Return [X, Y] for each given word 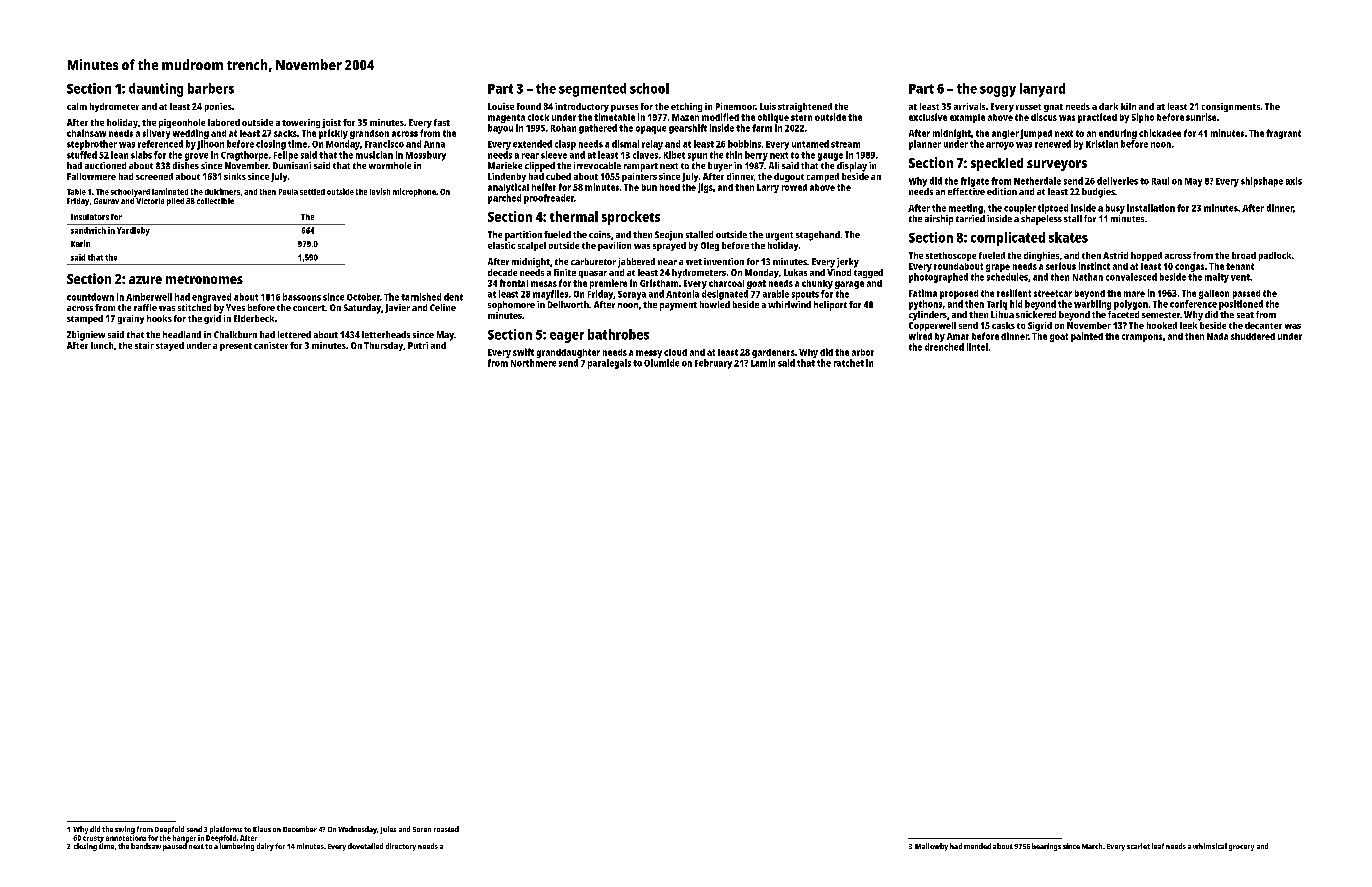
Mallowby [931, 847]
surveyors [1057, 165]
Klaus [262, 829]
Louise [501, 106]
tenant [1240, 266]
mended [977, 846]
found [529, 106]
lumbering [237, 847]
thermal [574, 216]
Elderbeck [254, 318]
